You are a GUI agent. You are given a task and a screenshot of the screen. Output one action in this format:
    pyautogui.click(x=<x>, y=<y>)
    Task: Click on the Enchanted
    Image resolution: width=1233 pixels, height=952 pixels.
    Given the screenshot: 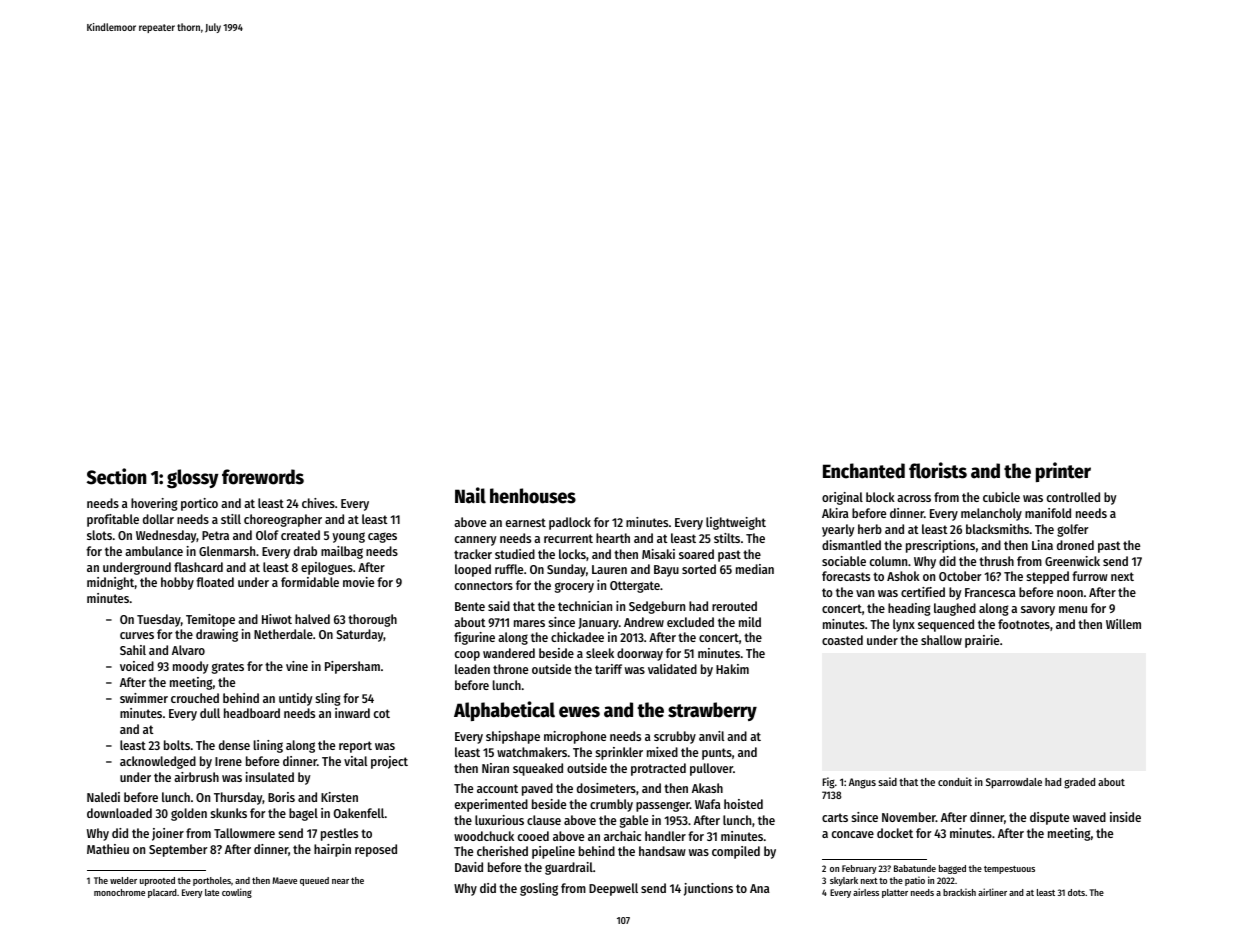 What is the action you would take?
    pyautogui.click(x=864, y=471)
